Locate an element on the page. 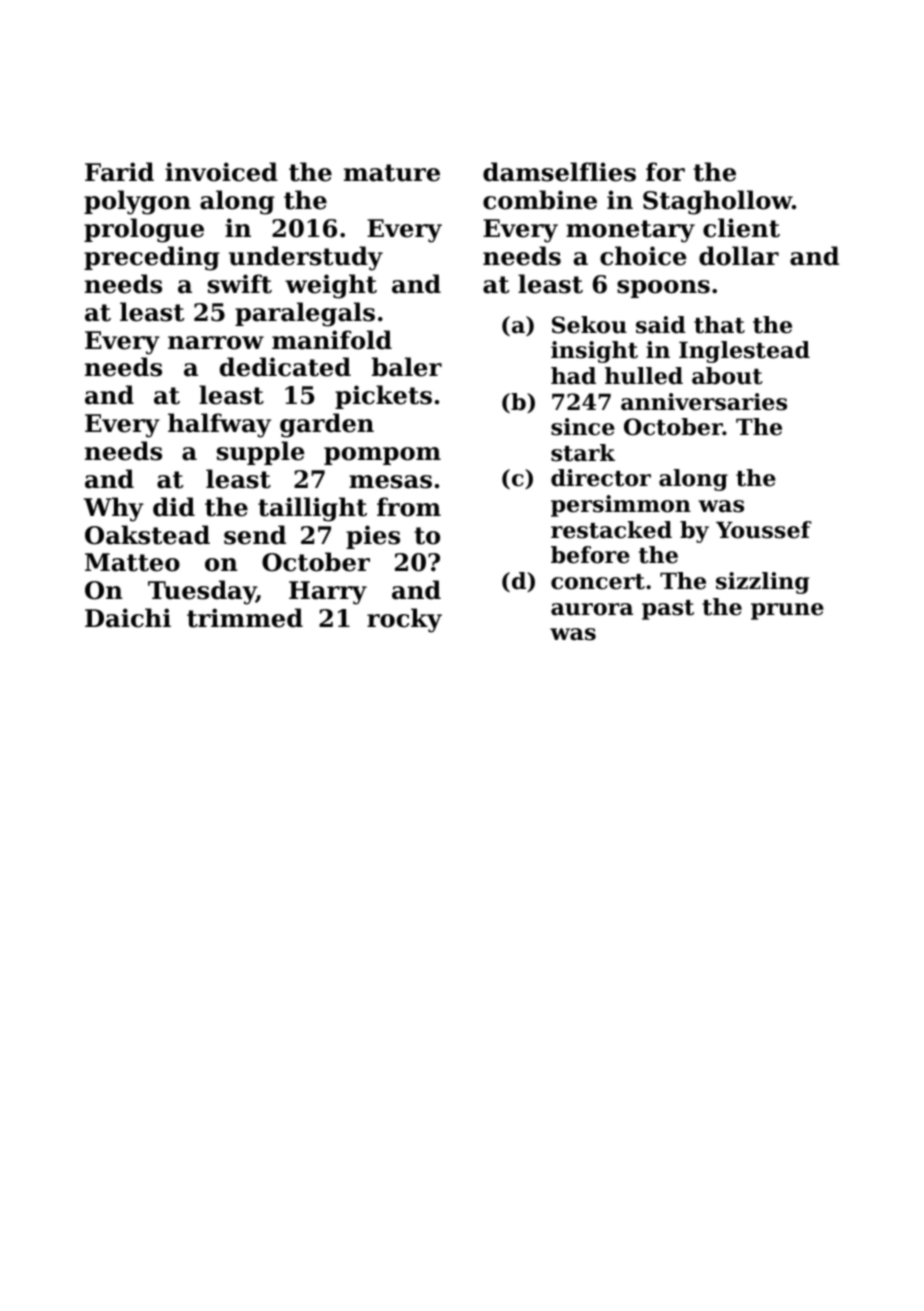 The width and height of the page is (924, 1311). pickets is located at coordinates (383, 397).
